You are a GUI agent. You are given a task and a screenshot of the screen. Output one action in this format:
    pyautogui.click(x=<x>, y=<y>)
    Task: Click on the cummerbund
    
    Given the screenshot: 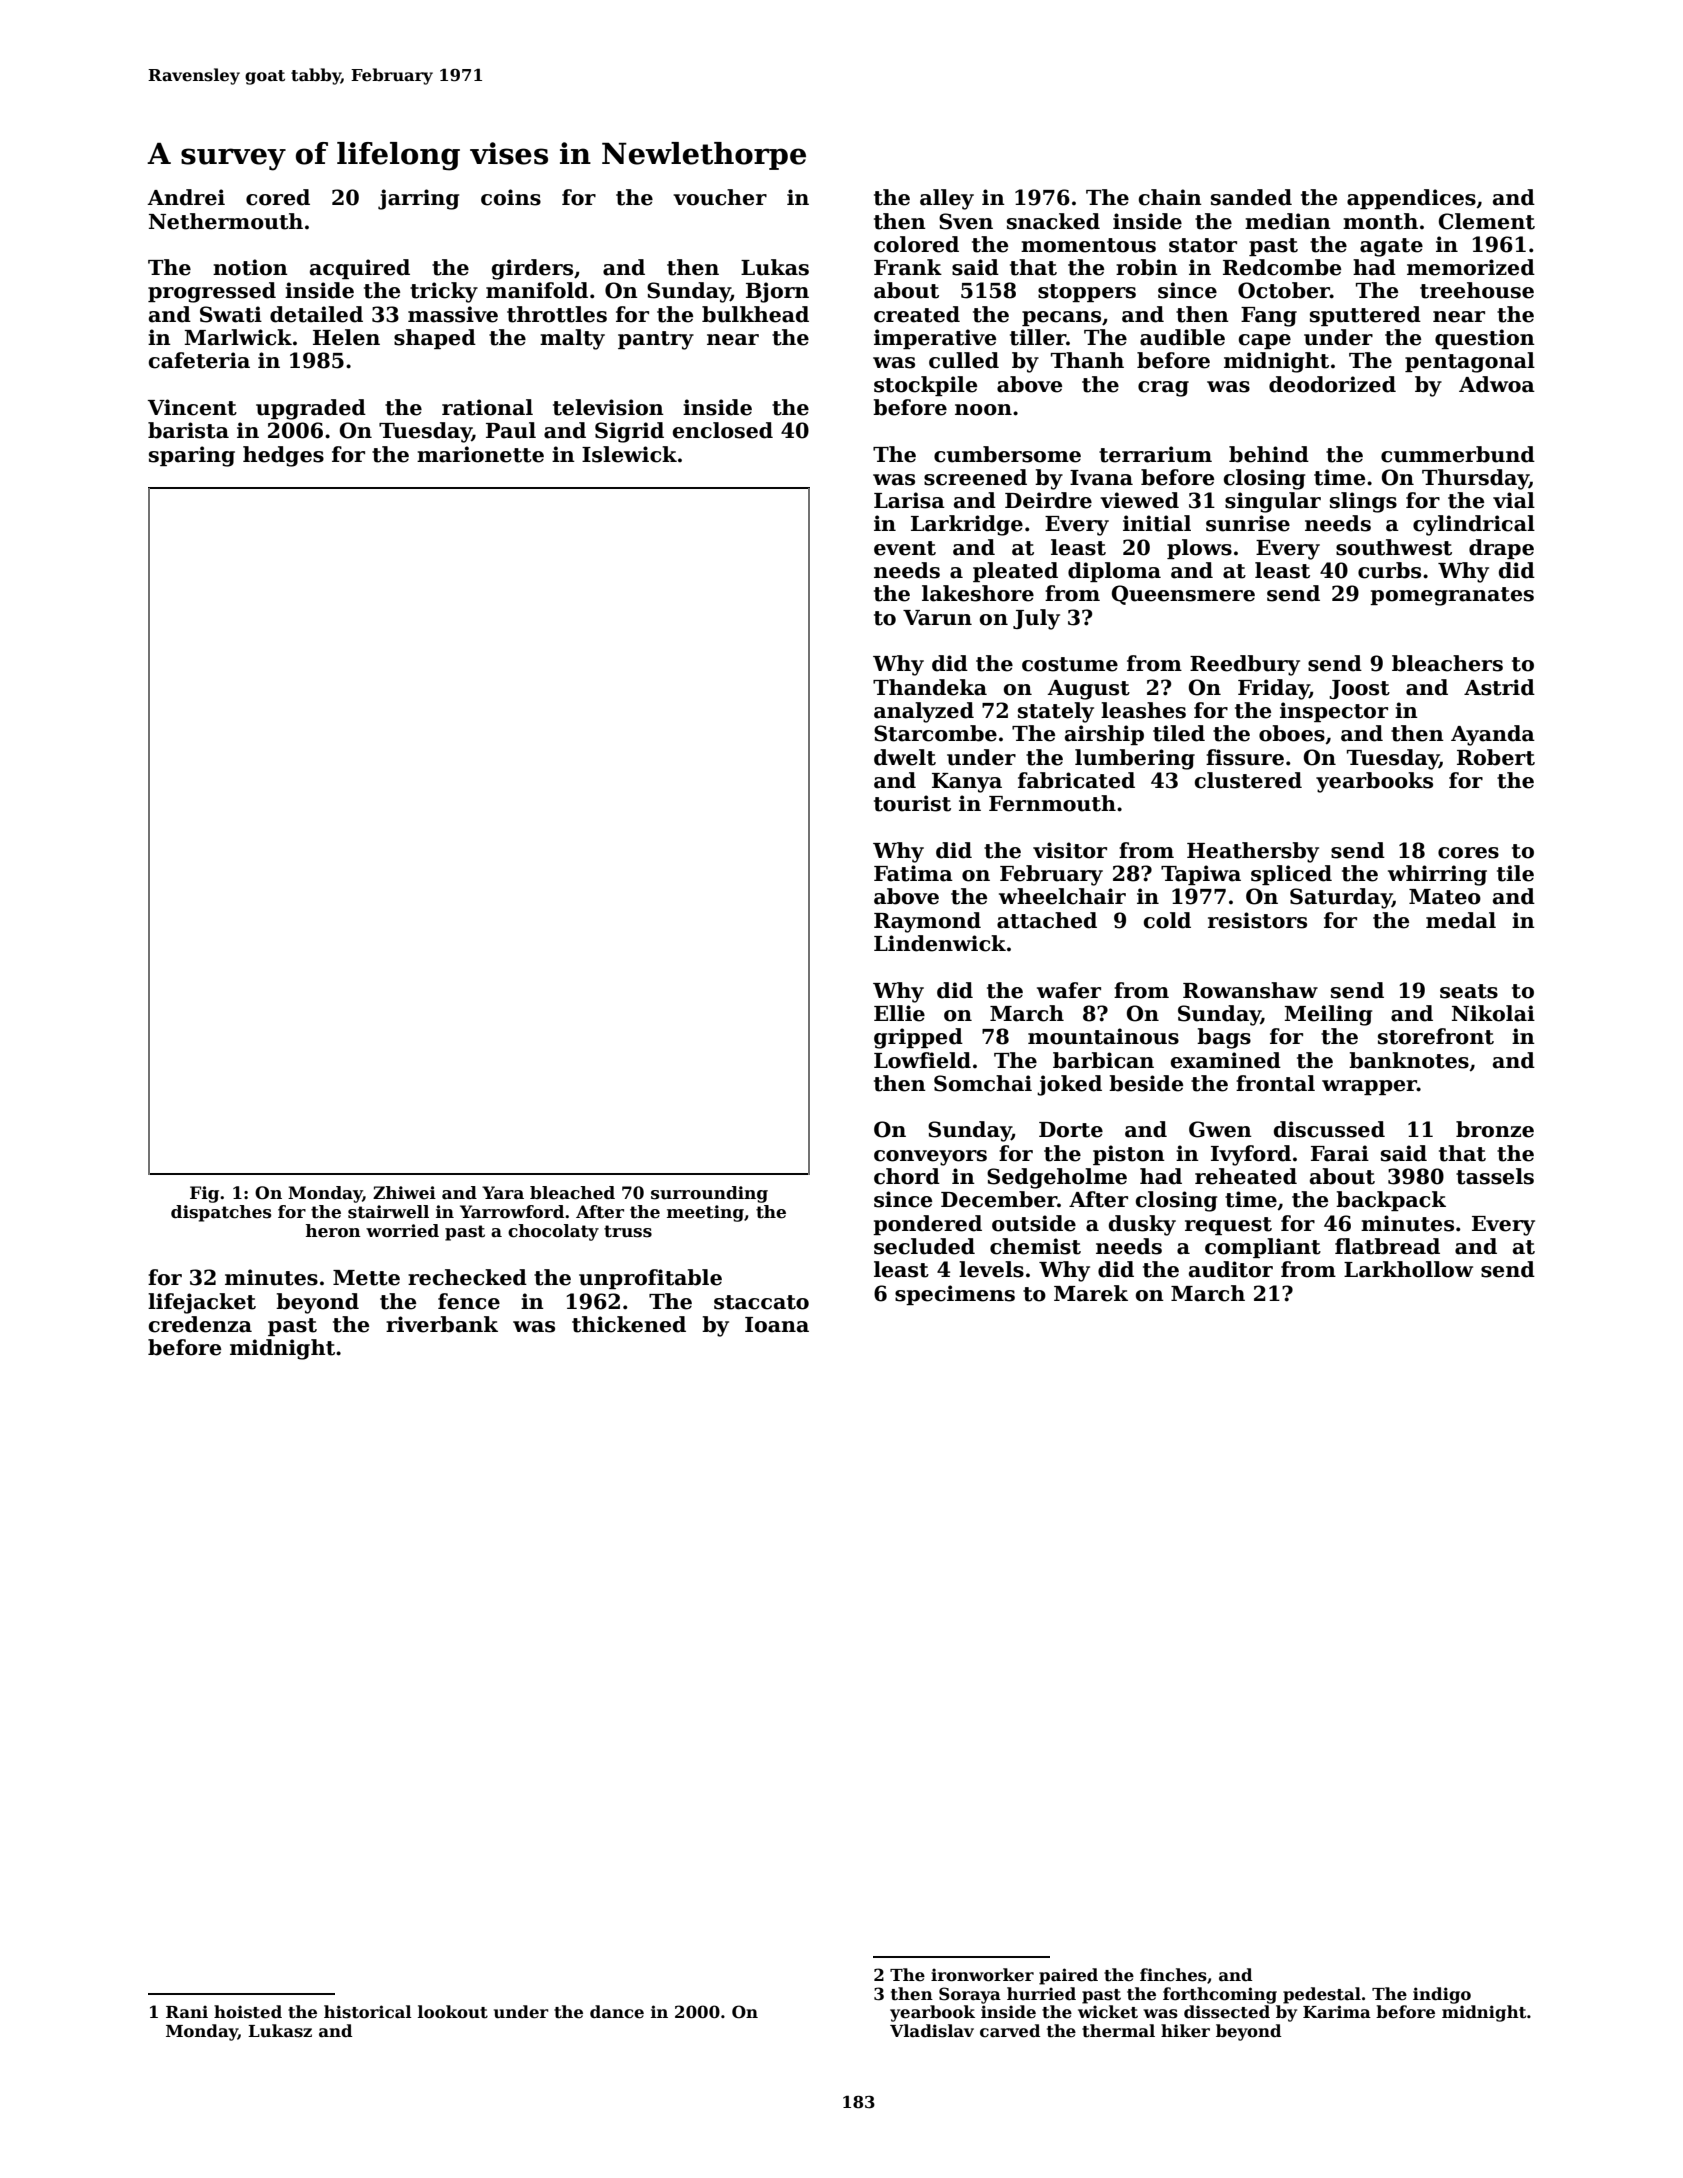 What is the action you would take?
    pyautogui.click(x=1458, y=454)
